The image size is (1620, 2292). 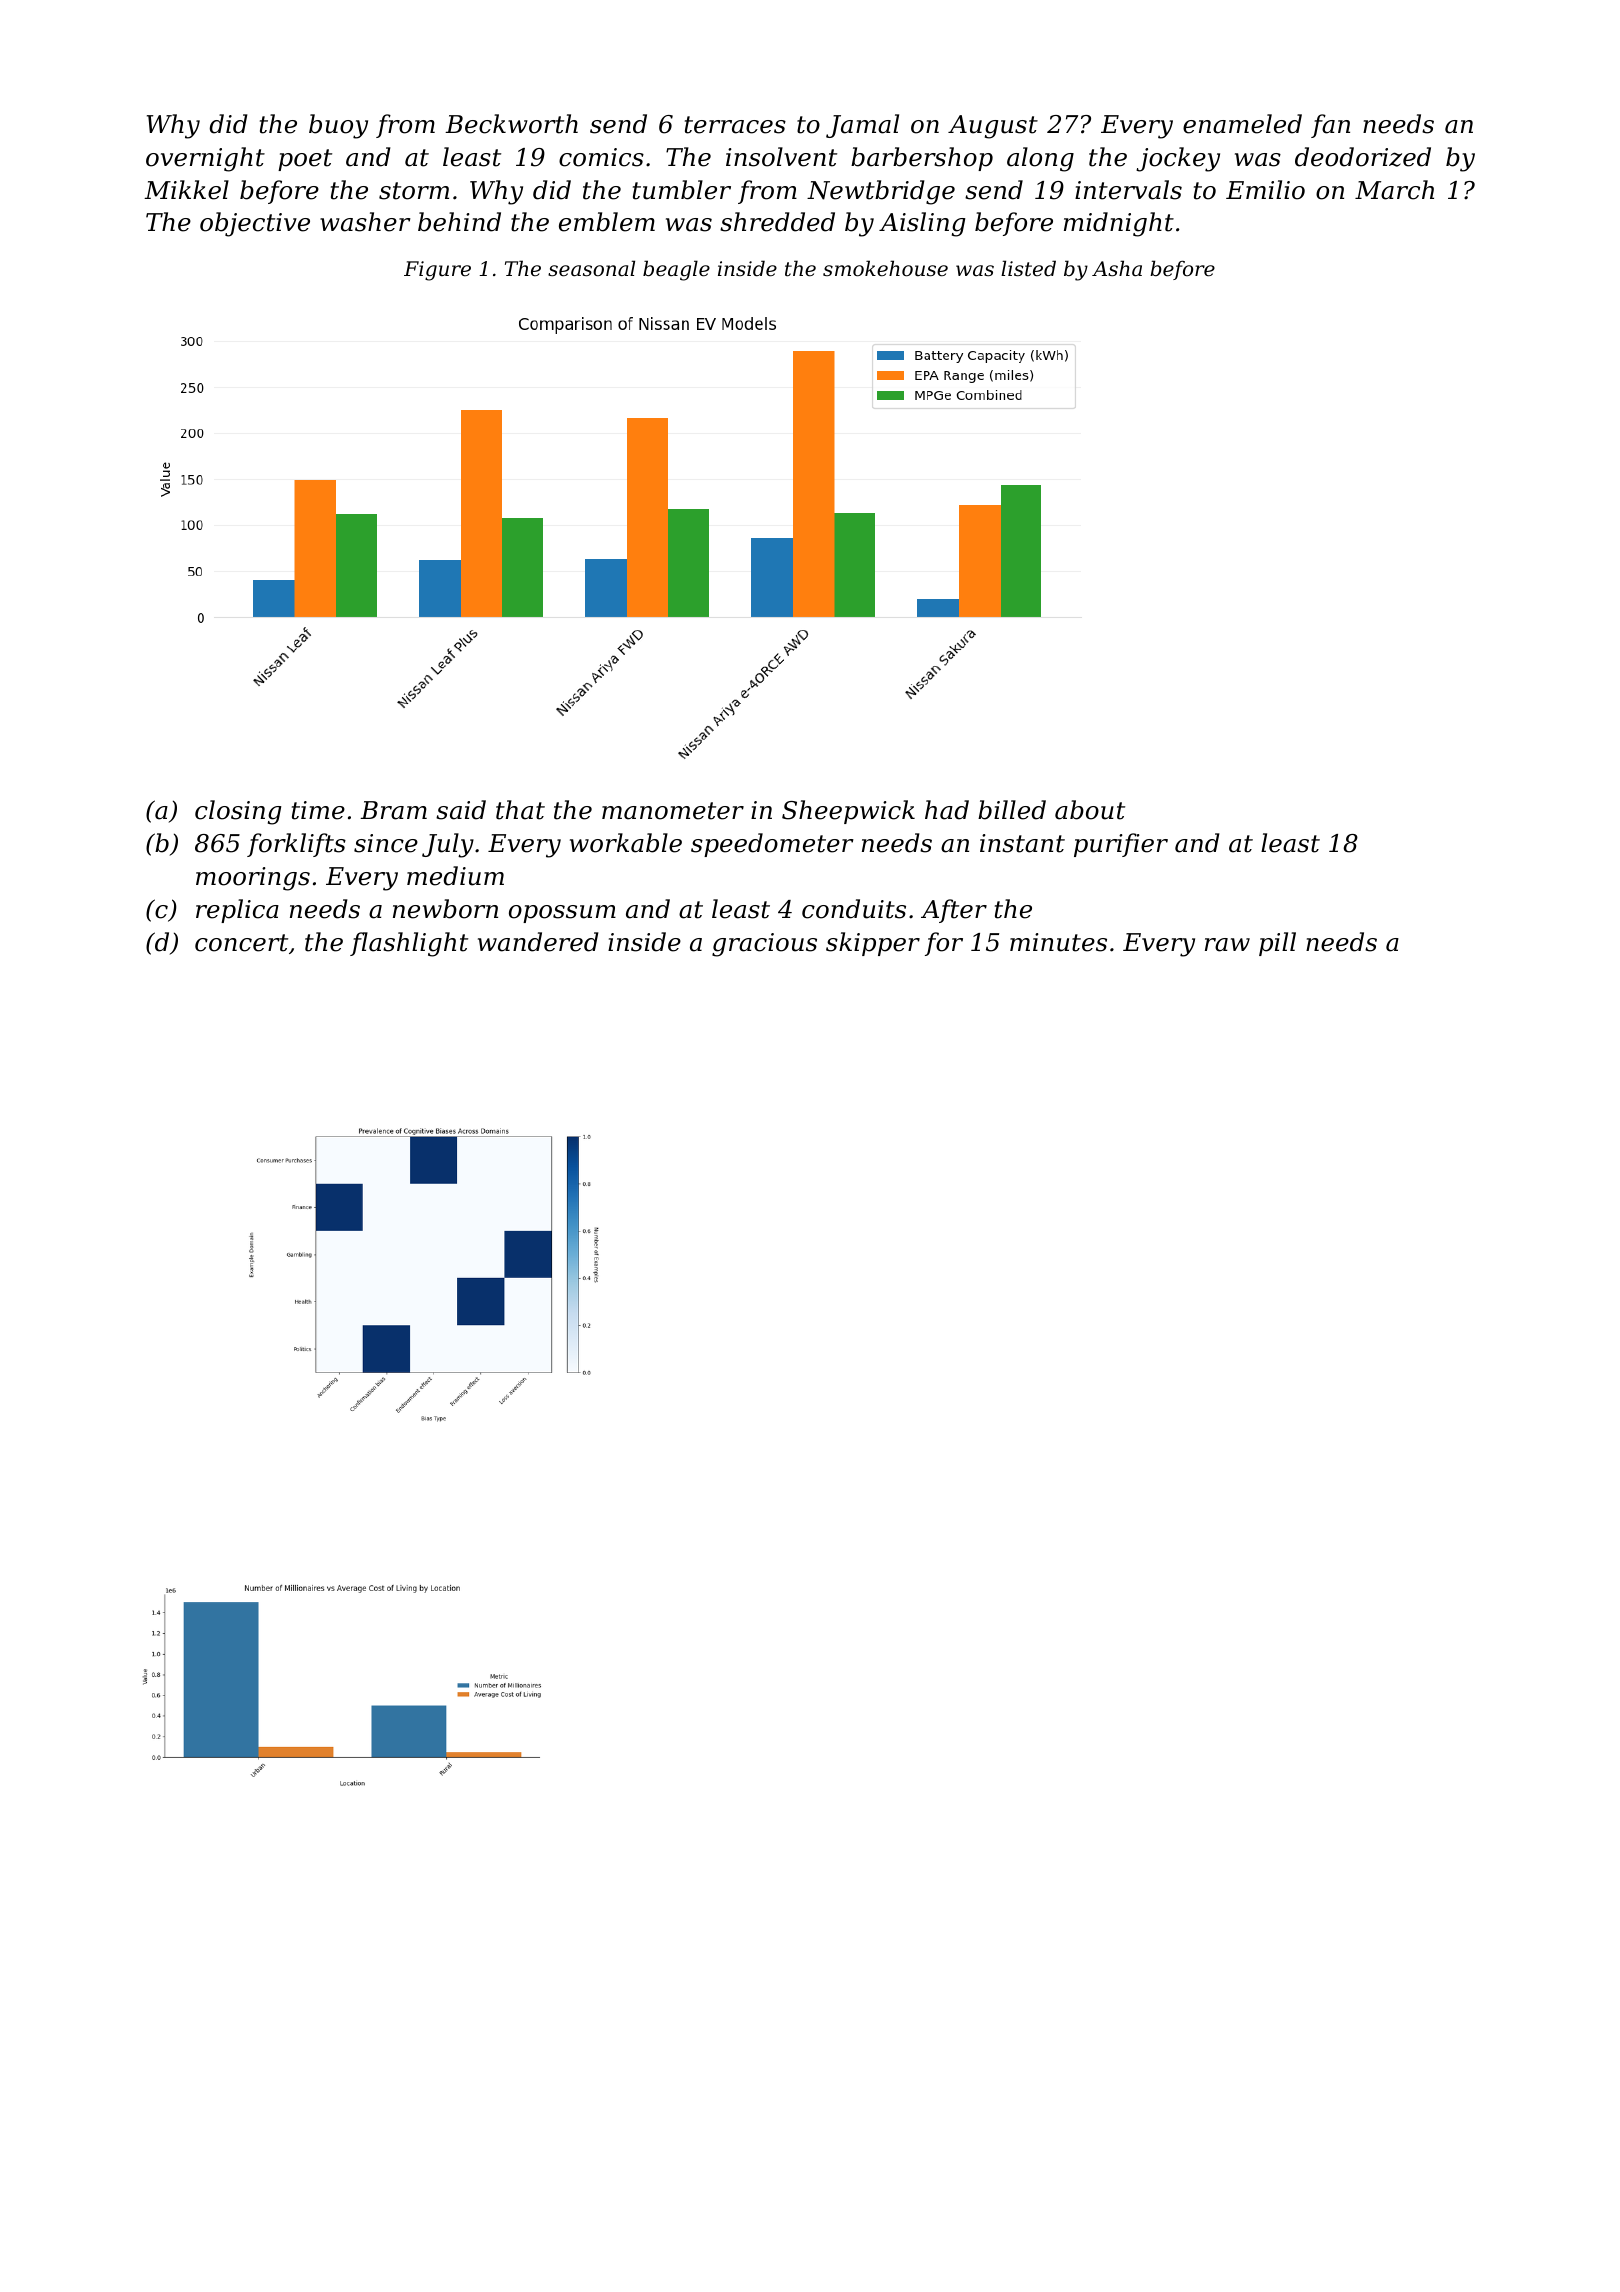 I want to click on Asha, so click(x=1117, y=268).
